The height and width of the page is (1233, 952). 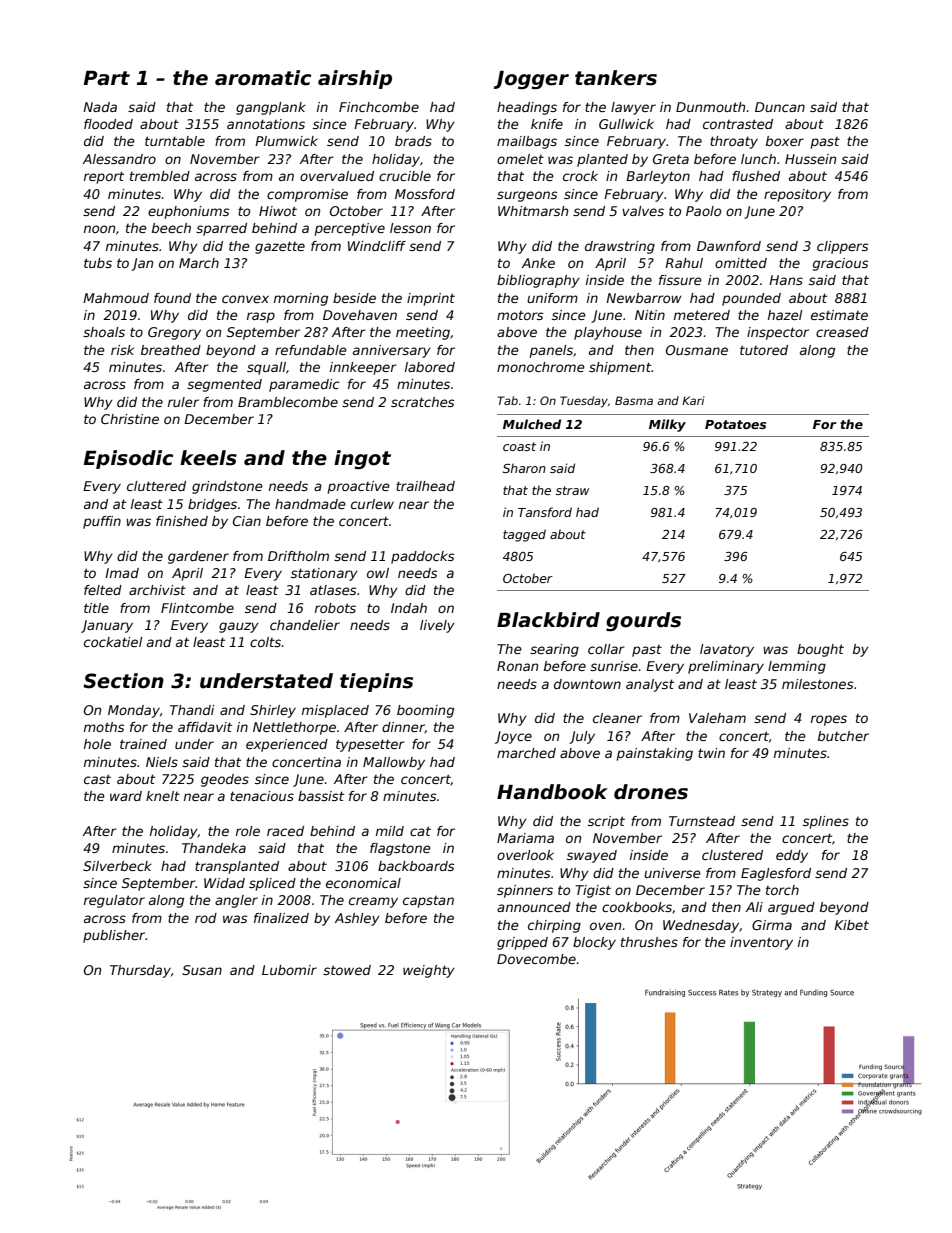 I want to click on convex, so click(x=245, y=299).
